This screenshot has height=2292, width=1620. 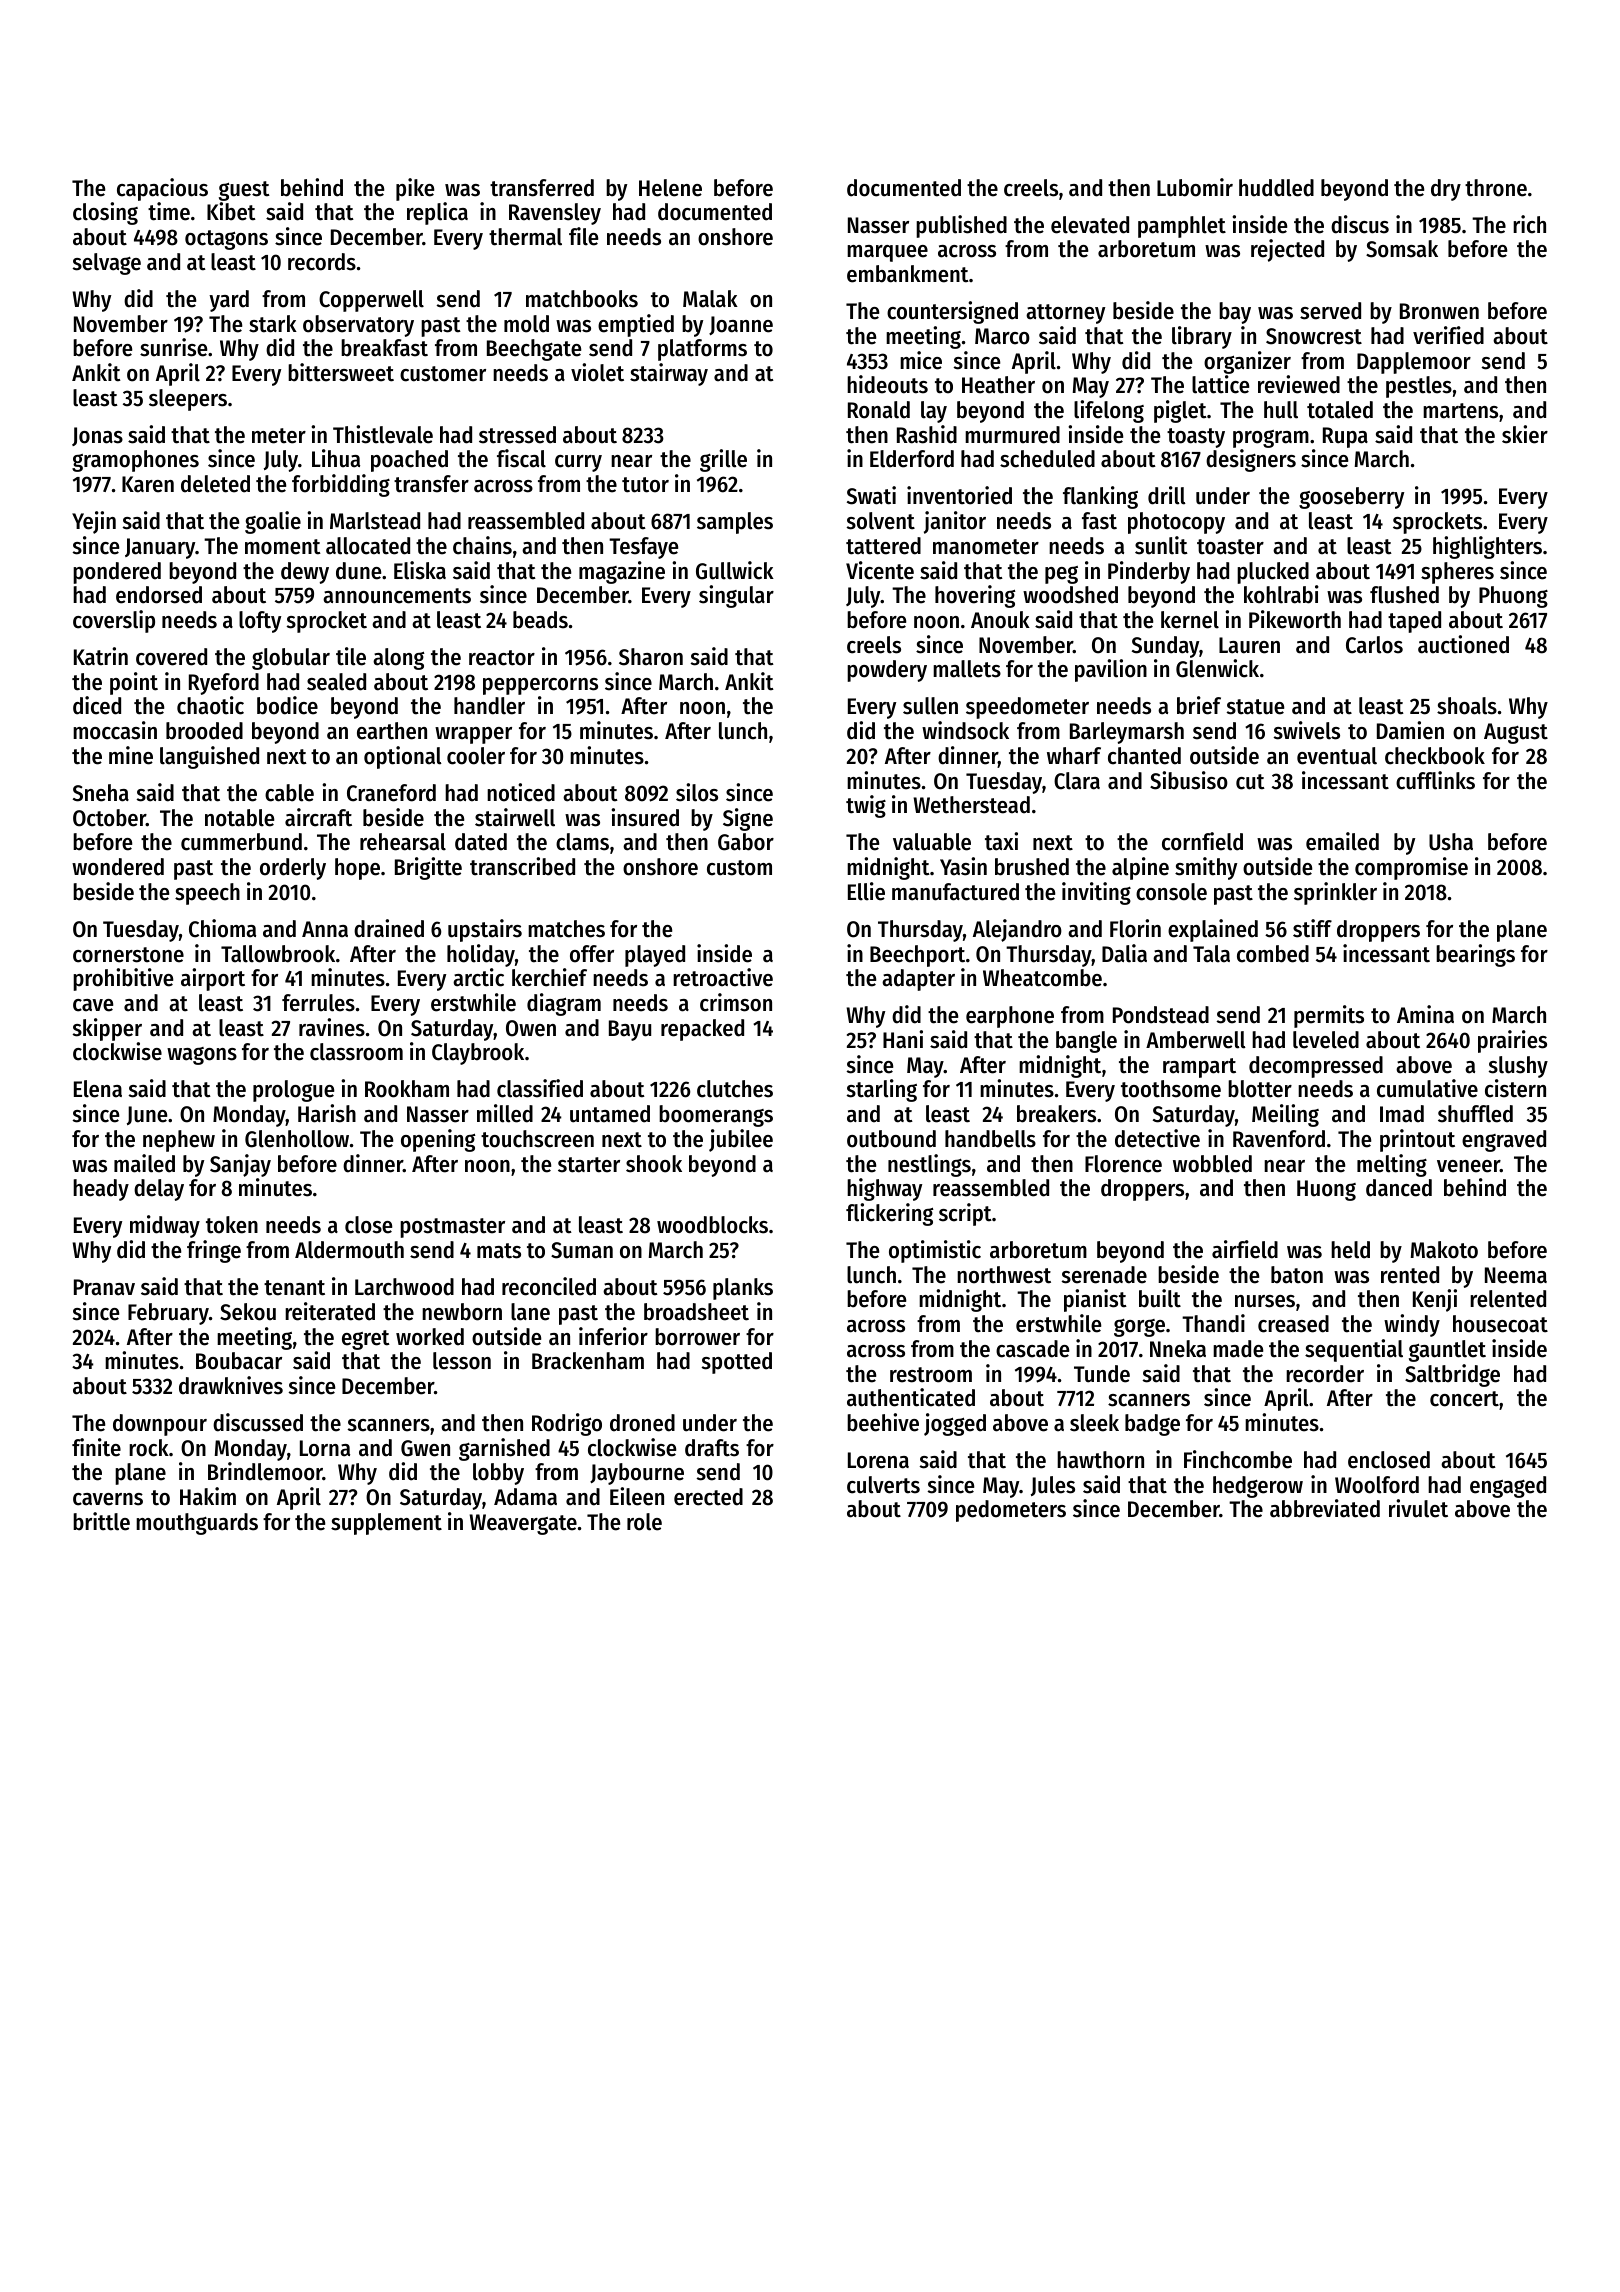 I want to click on powdery, so click(x=887, y=671).
